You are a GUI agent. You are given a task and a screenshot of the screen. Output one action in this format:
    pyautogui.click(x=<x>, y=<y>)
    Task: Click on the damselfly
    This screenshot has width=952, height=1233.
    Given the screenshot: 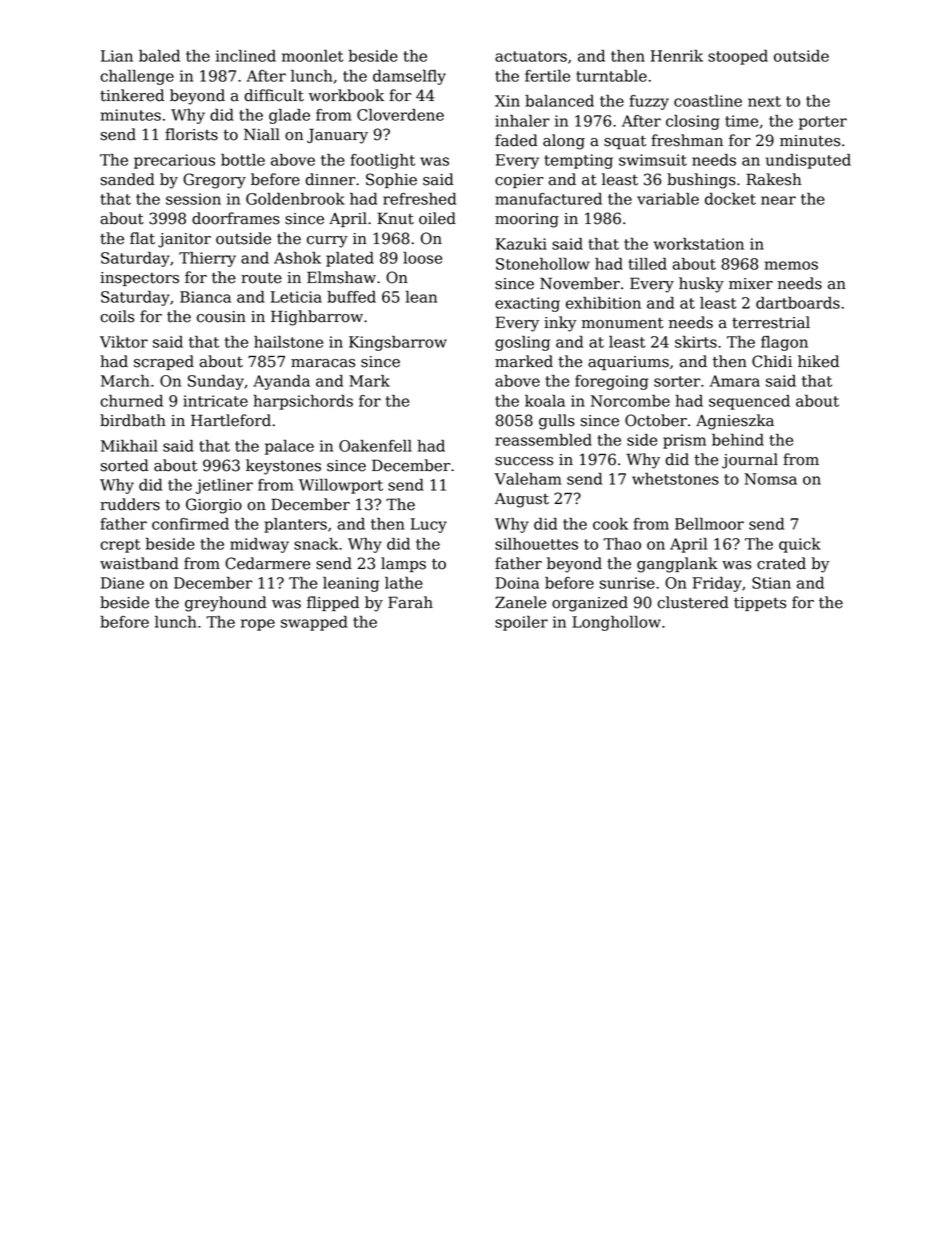 What is the action you would take?
    pyautogui.click(x=409, y=77)
